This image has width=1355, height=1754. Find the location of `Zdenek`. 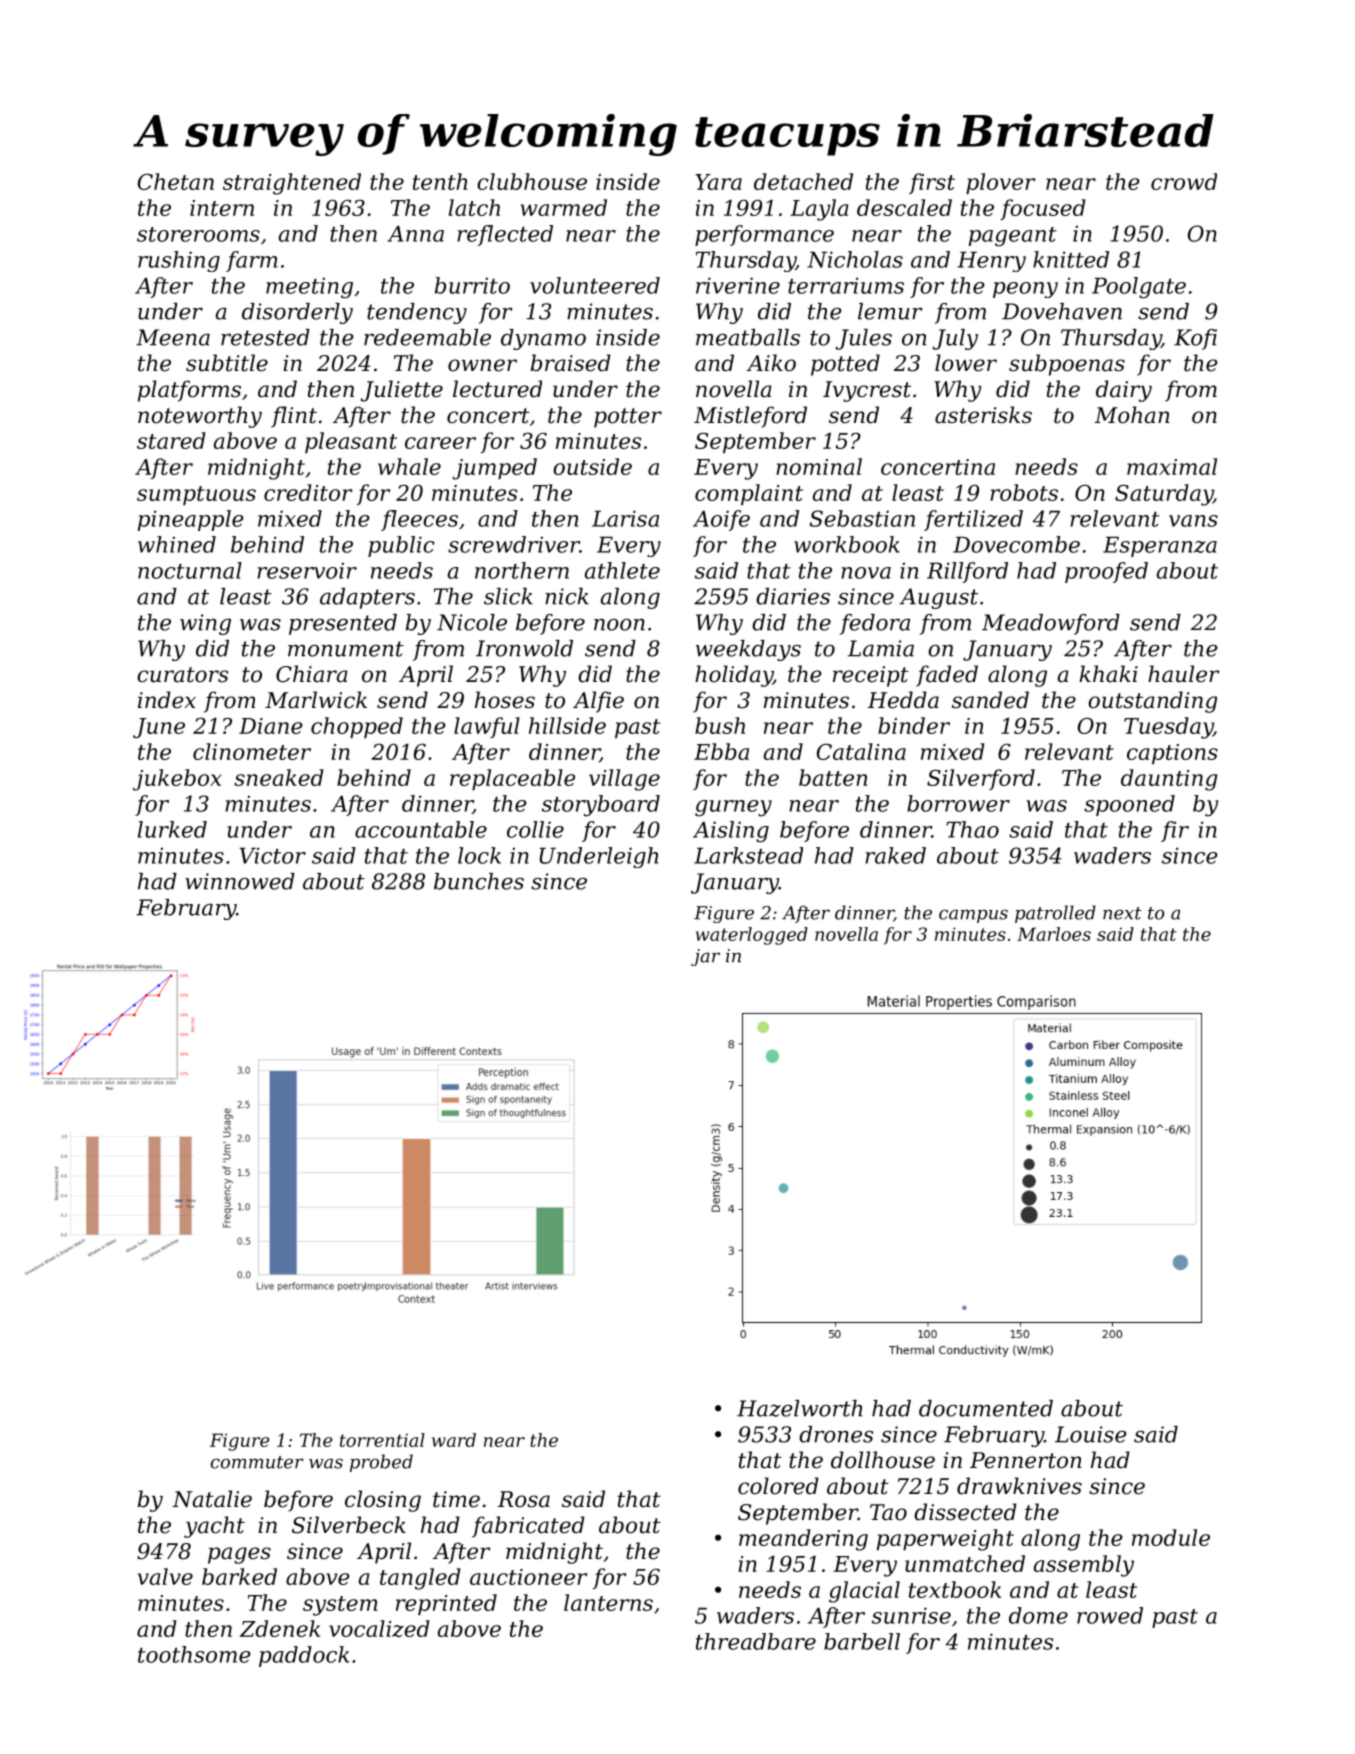

Zdenek is located at coordinates (280, 1628).
